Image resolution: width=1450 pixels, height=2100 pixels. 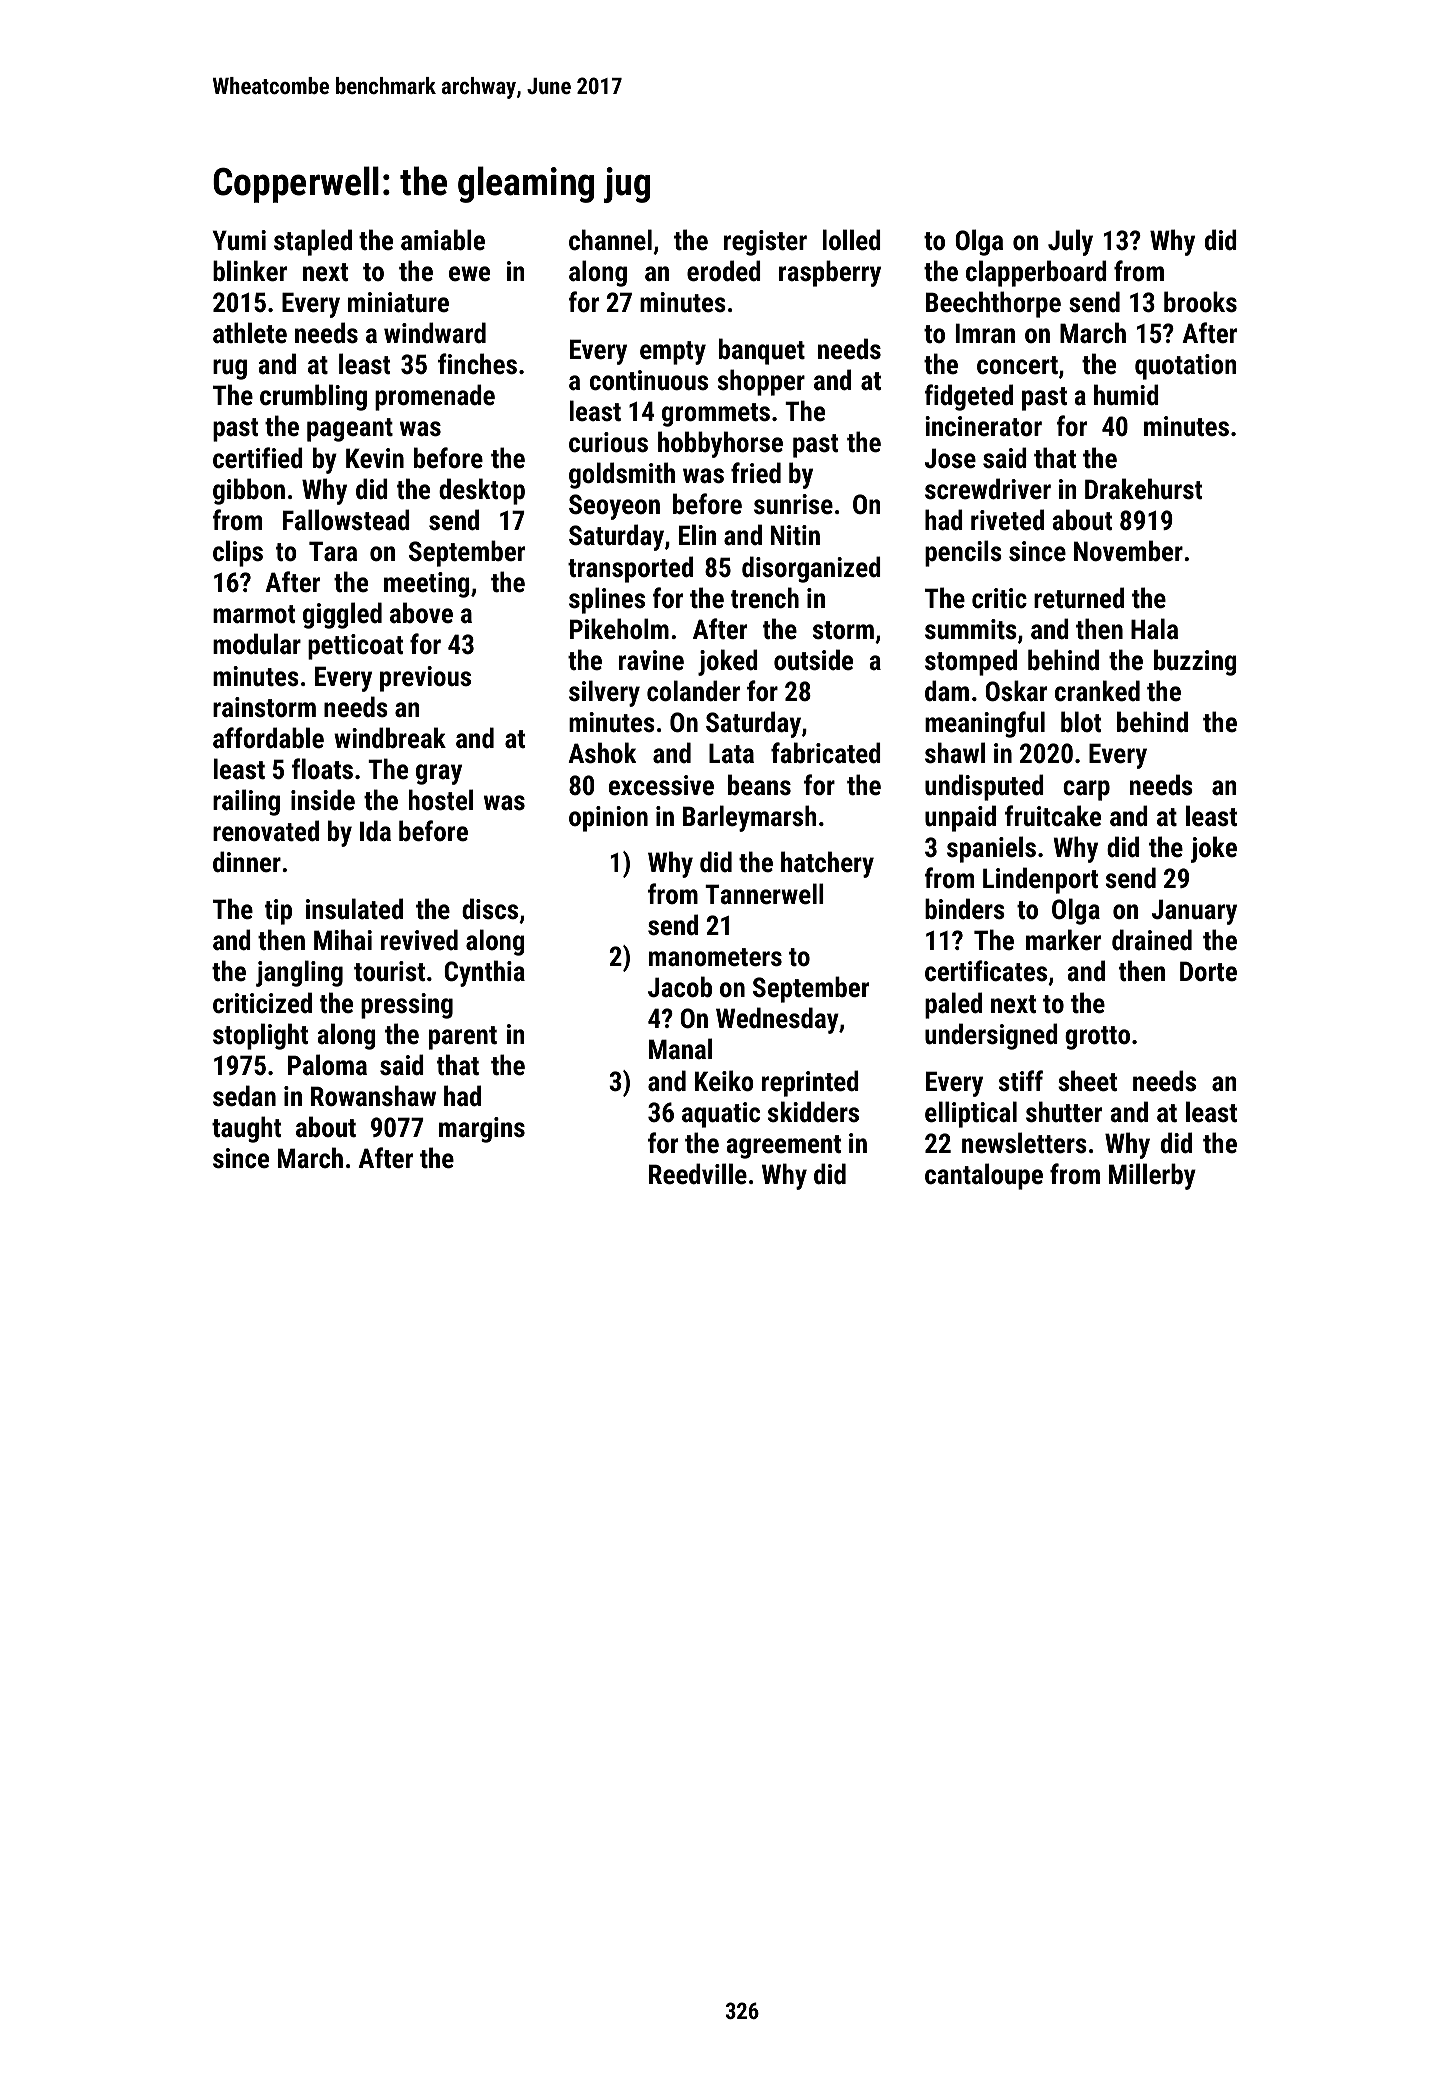 I want to click on taught, so click(x=246, y=1129).
